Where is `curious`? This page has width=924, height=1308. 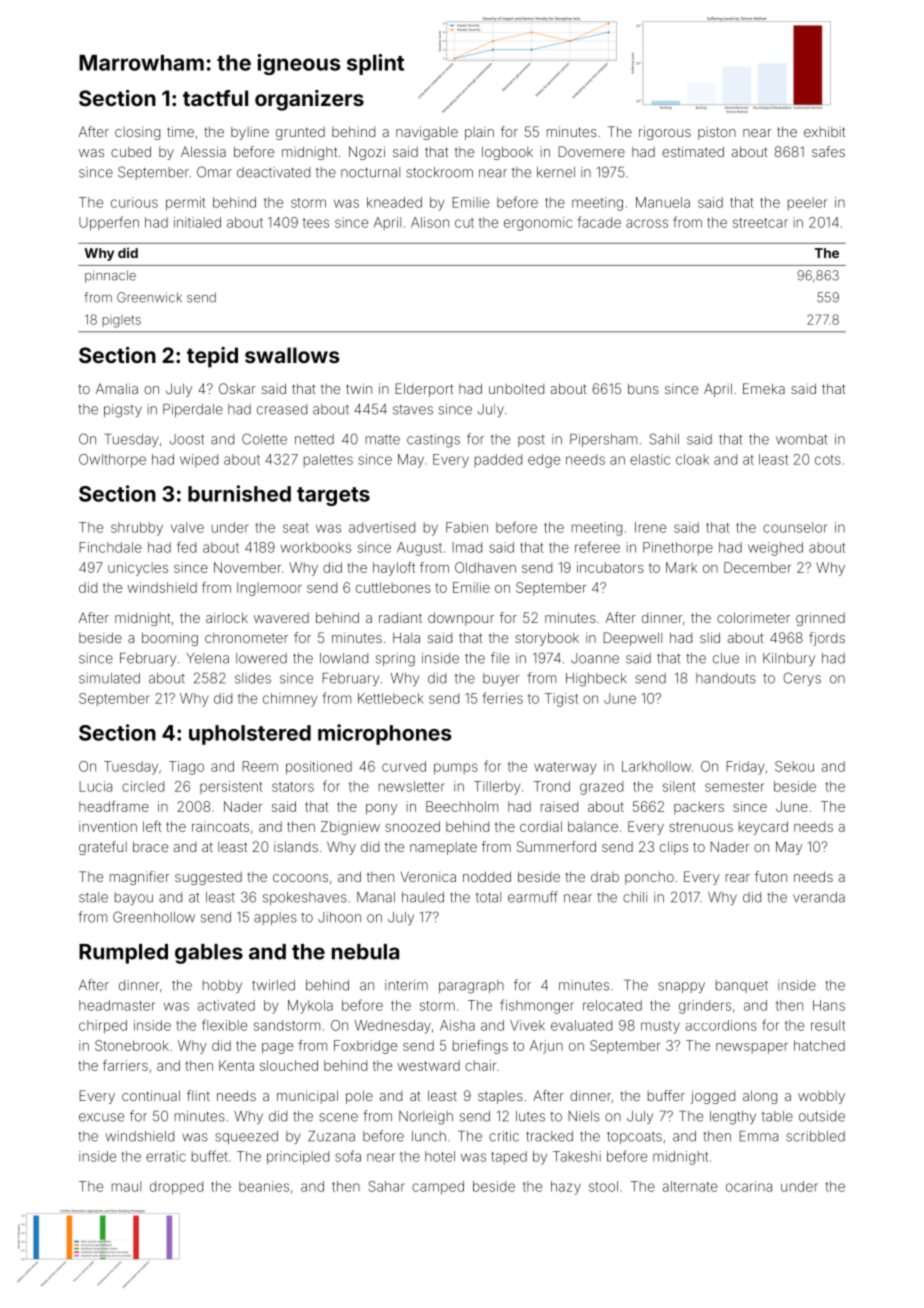
curious is located at coordinates (134, 202).
